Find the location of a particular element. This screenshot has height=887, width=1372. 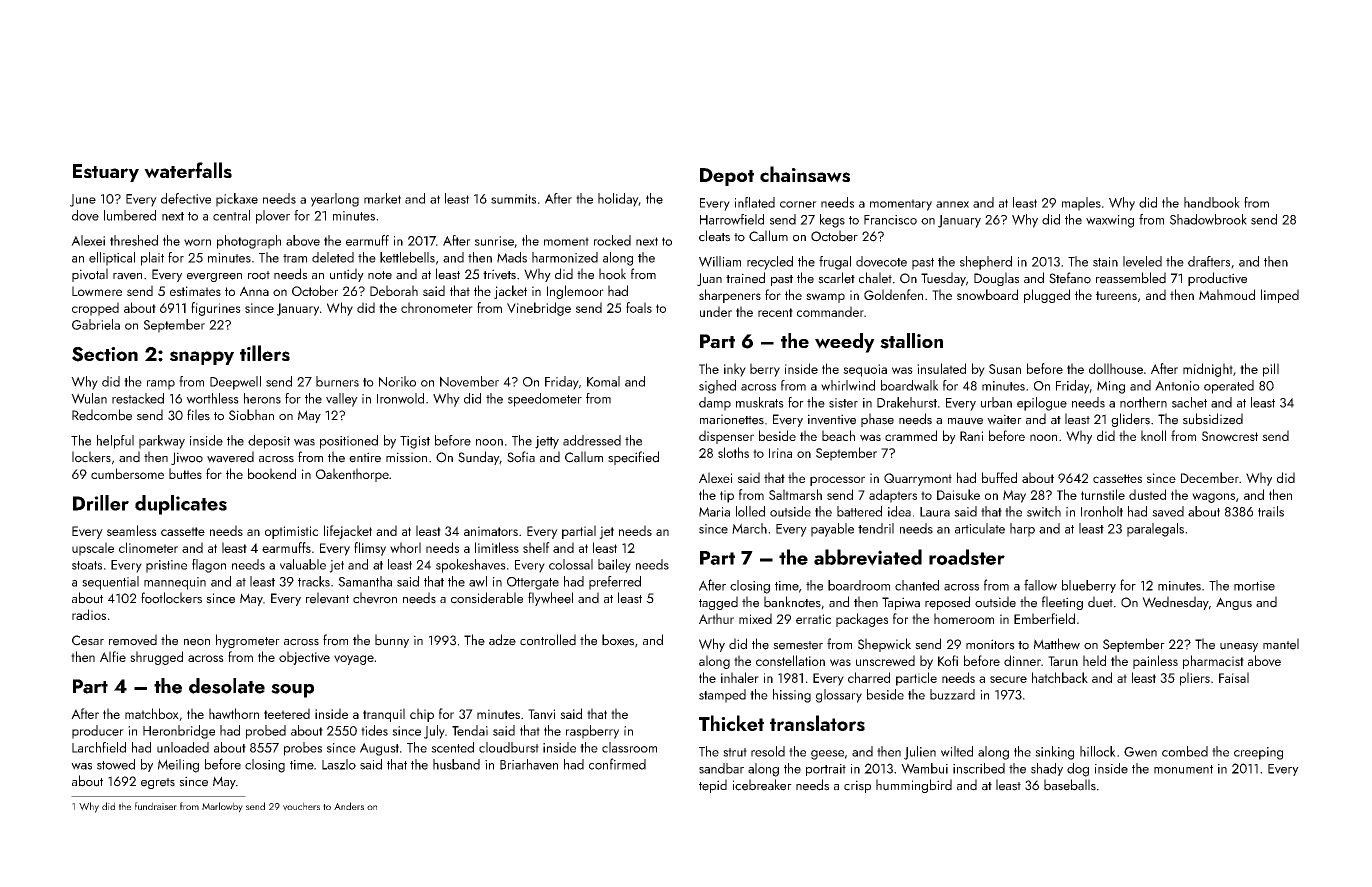

processor is located at coordinates (837, 481).
